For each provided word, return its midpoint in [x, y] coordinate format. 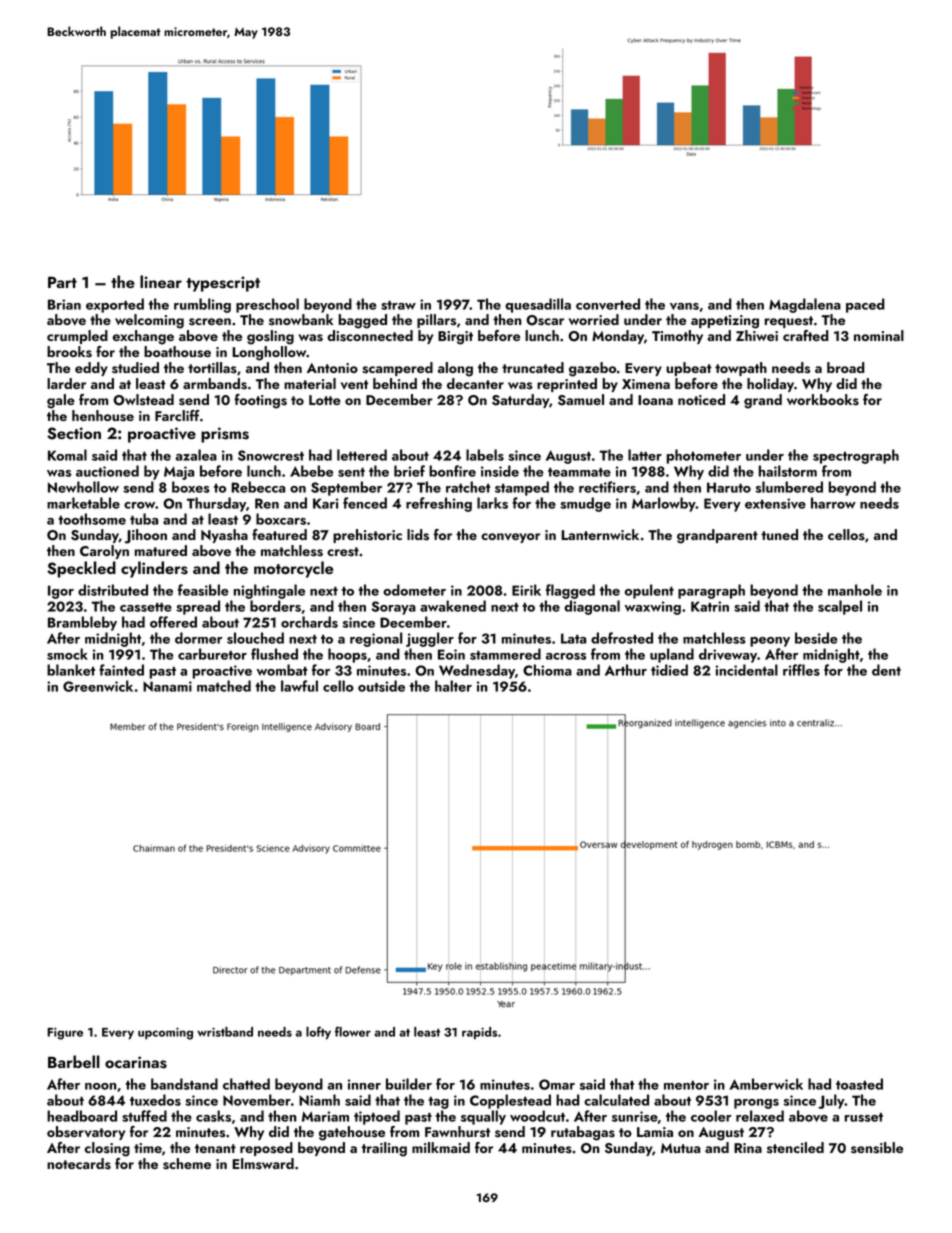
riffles [801, 670]
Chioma [547, 670]
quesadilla [538, 305]
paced [865, 305]
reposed [266, 1149]
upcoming [165, 1033]
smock [67, 654]
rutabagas [583, 1133]
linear [161, 281]
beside [816, 638]
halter [453, 686]
